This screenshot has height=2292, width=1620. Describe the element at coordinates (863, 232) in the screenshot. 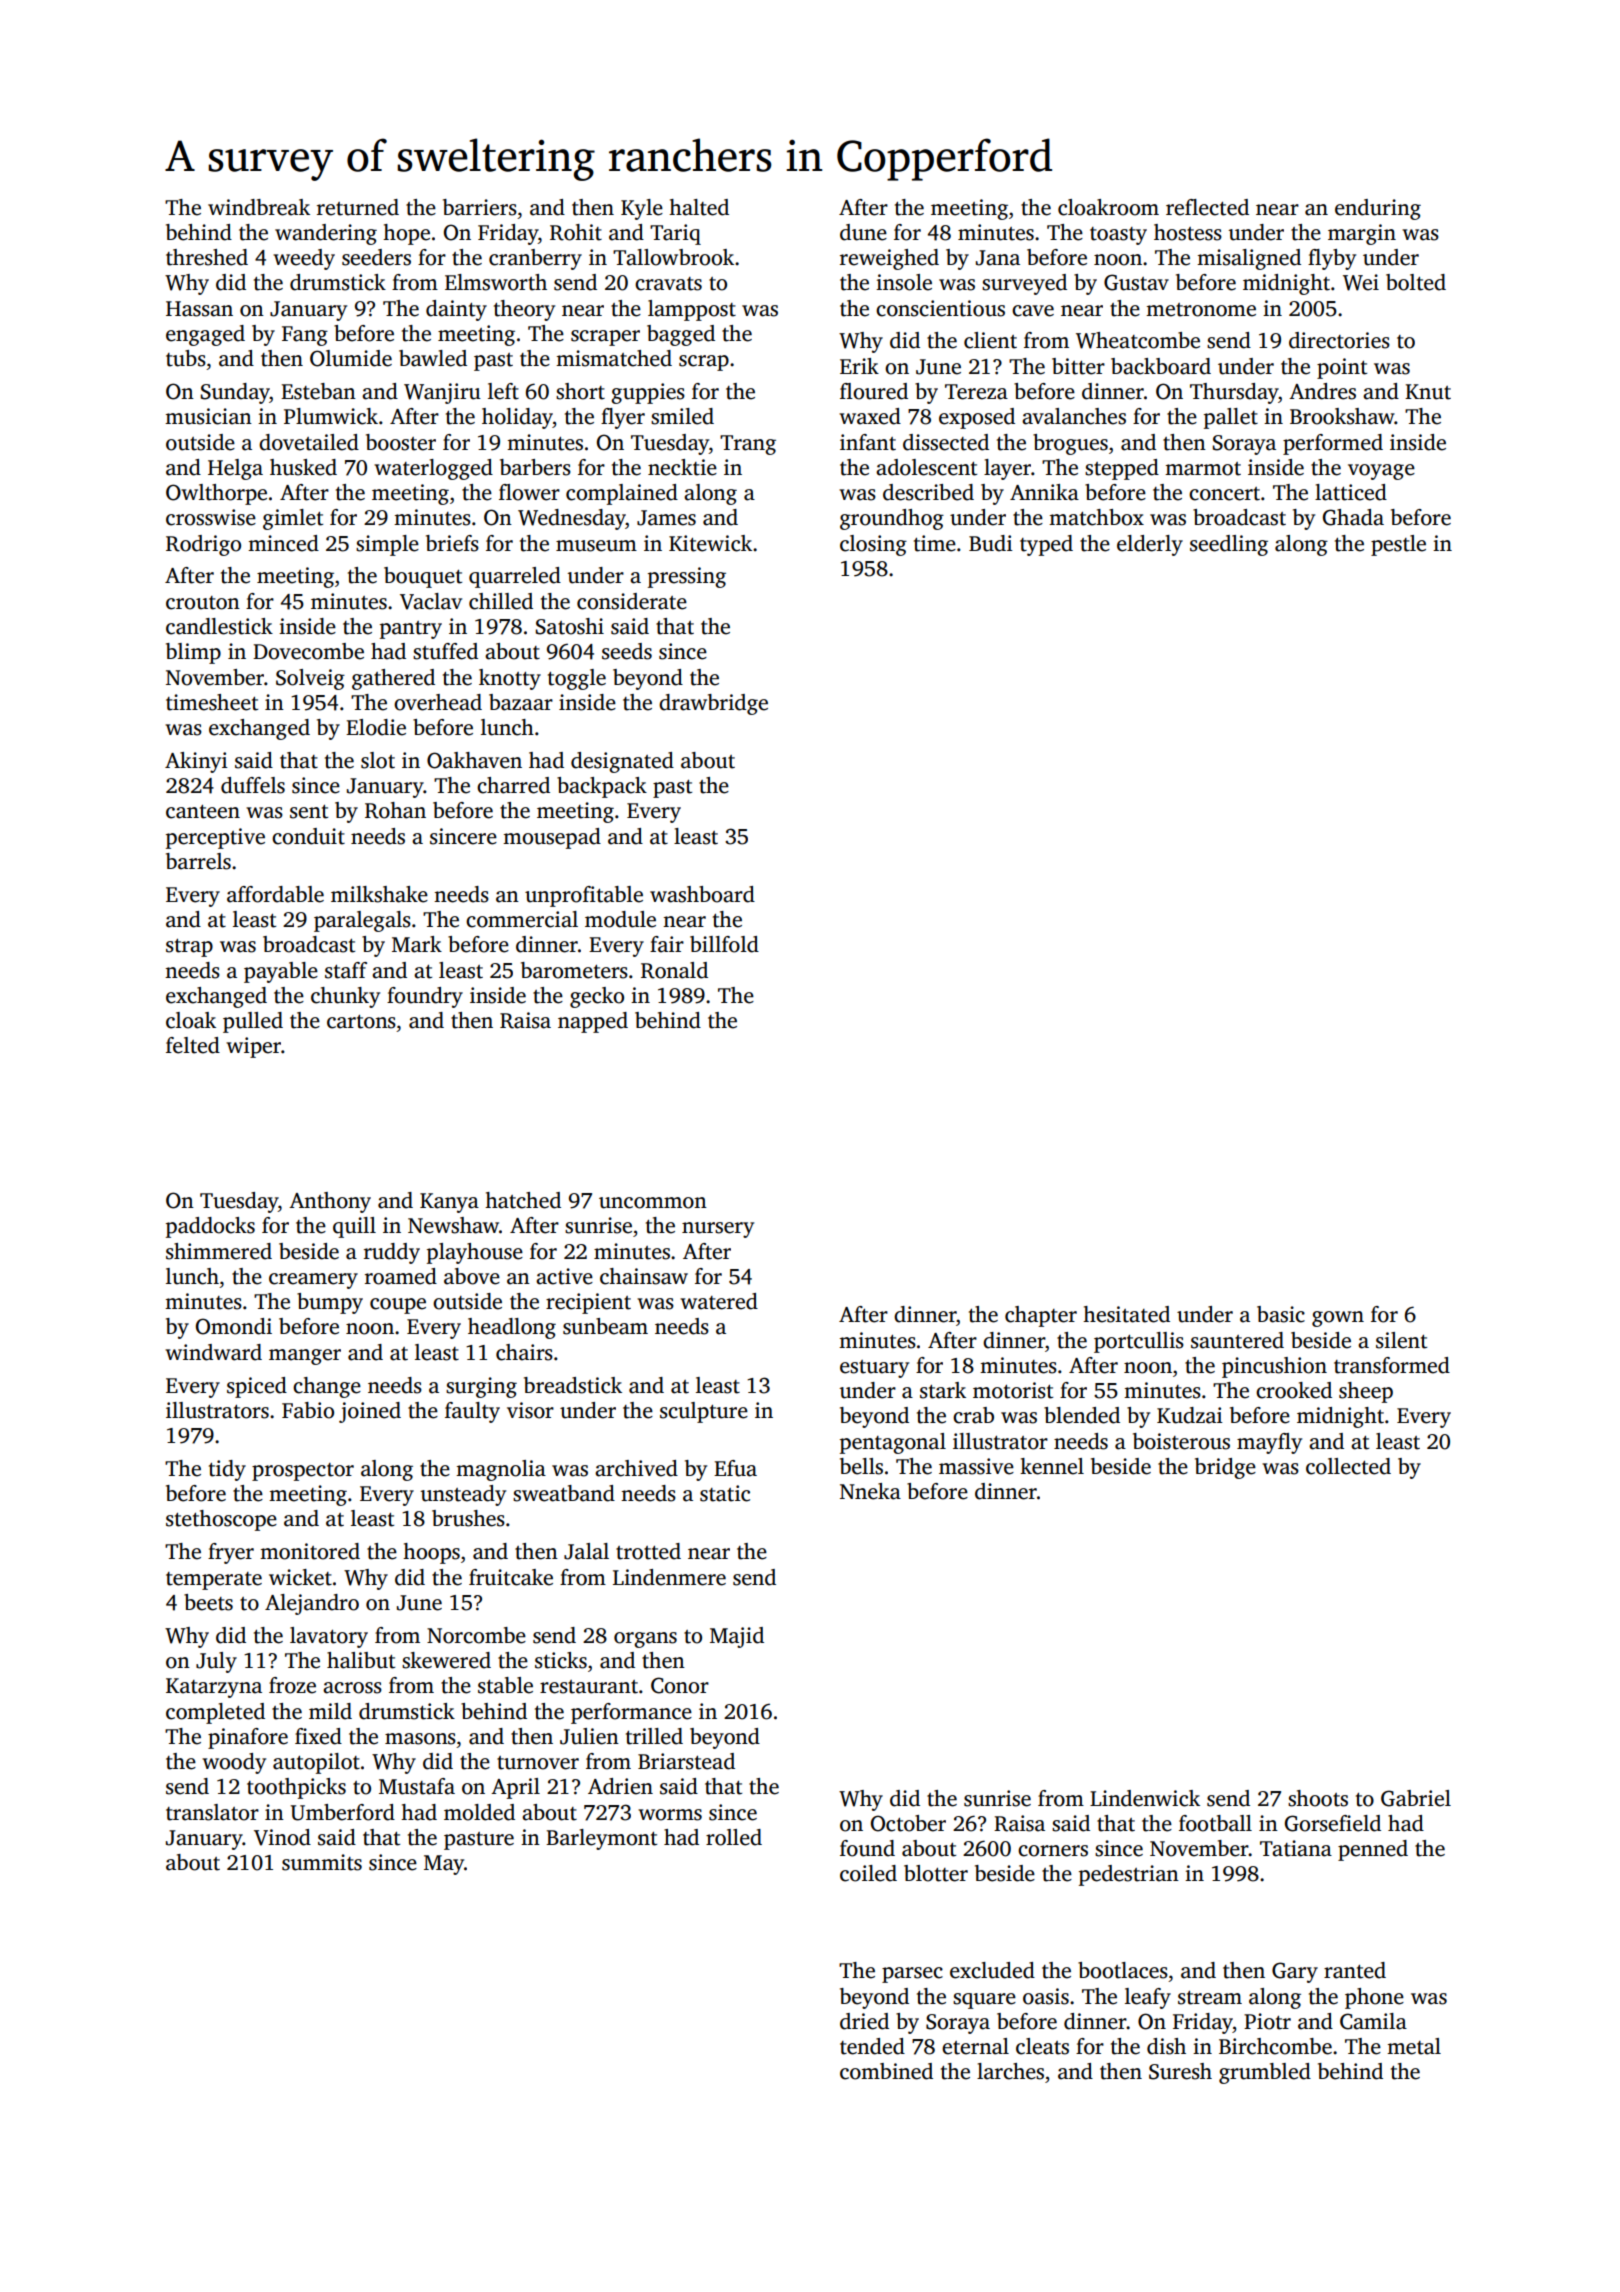

I see `dune` at that location.
